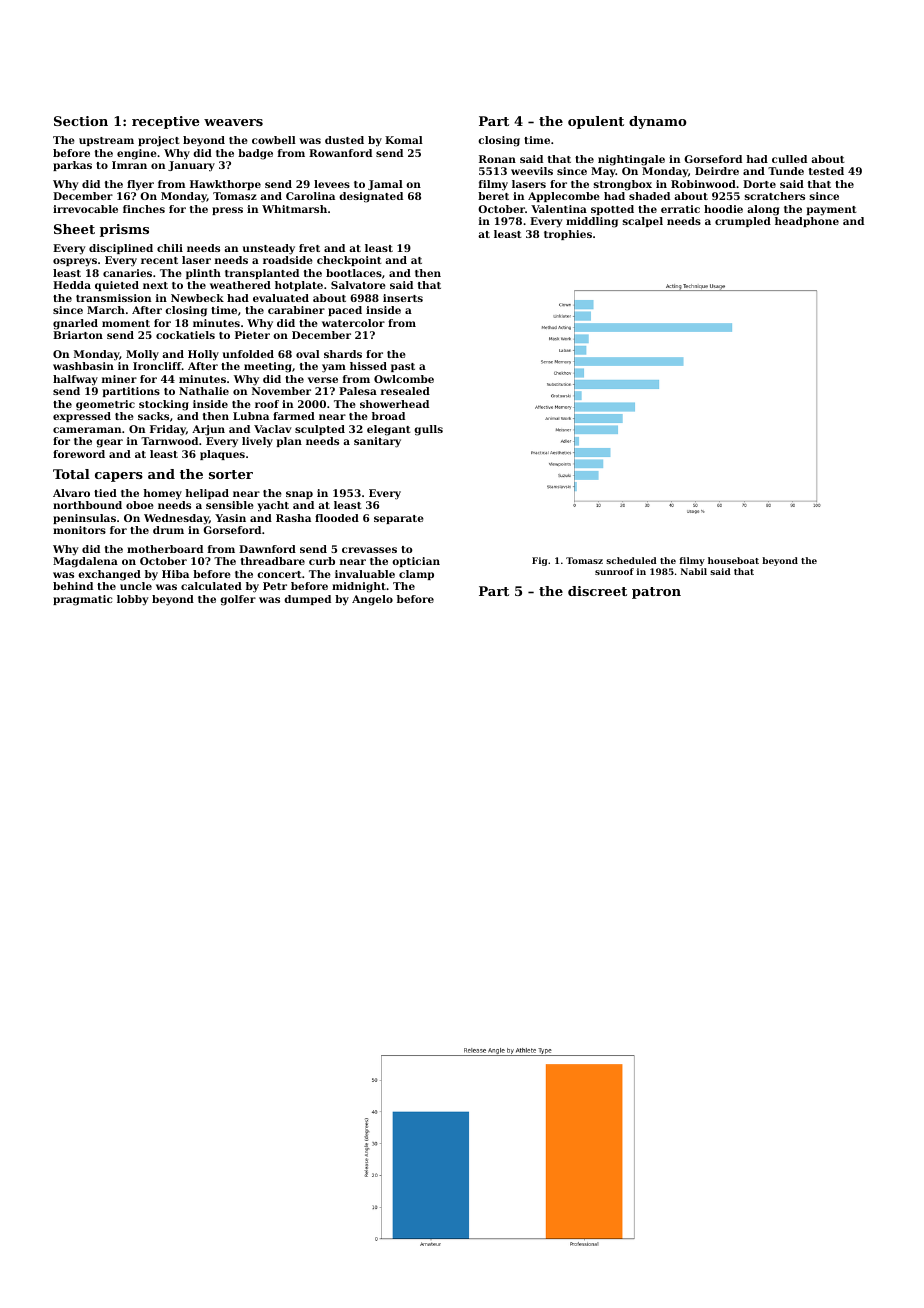  I want to click on Owlcombe, so click(404, 379).
